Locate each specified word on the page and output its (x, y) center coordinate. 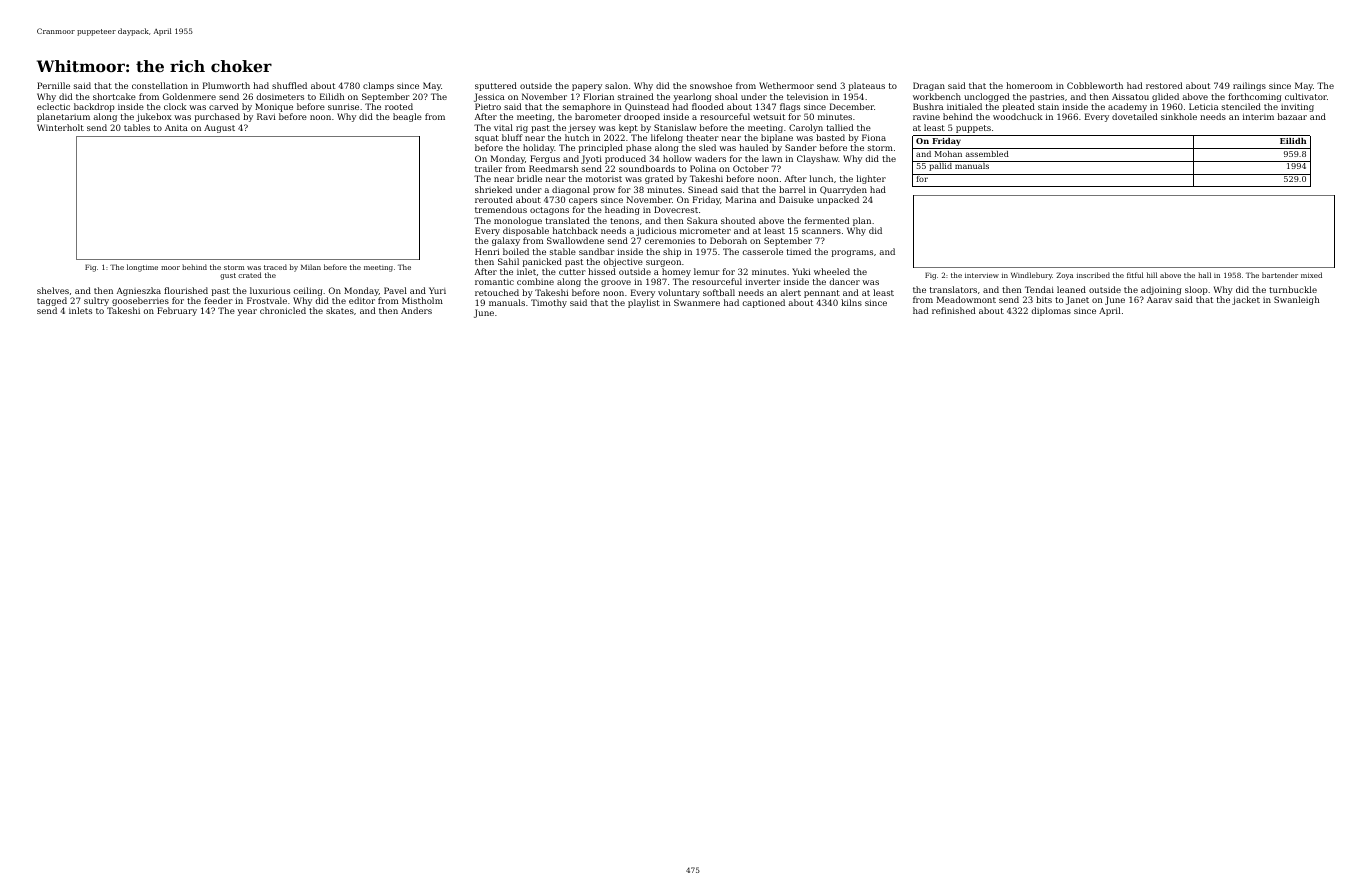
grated (659, 179)
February (177, 311)
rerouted (494, 199)
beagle (407, 117)
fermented (827, 220)
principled (601, 148)
